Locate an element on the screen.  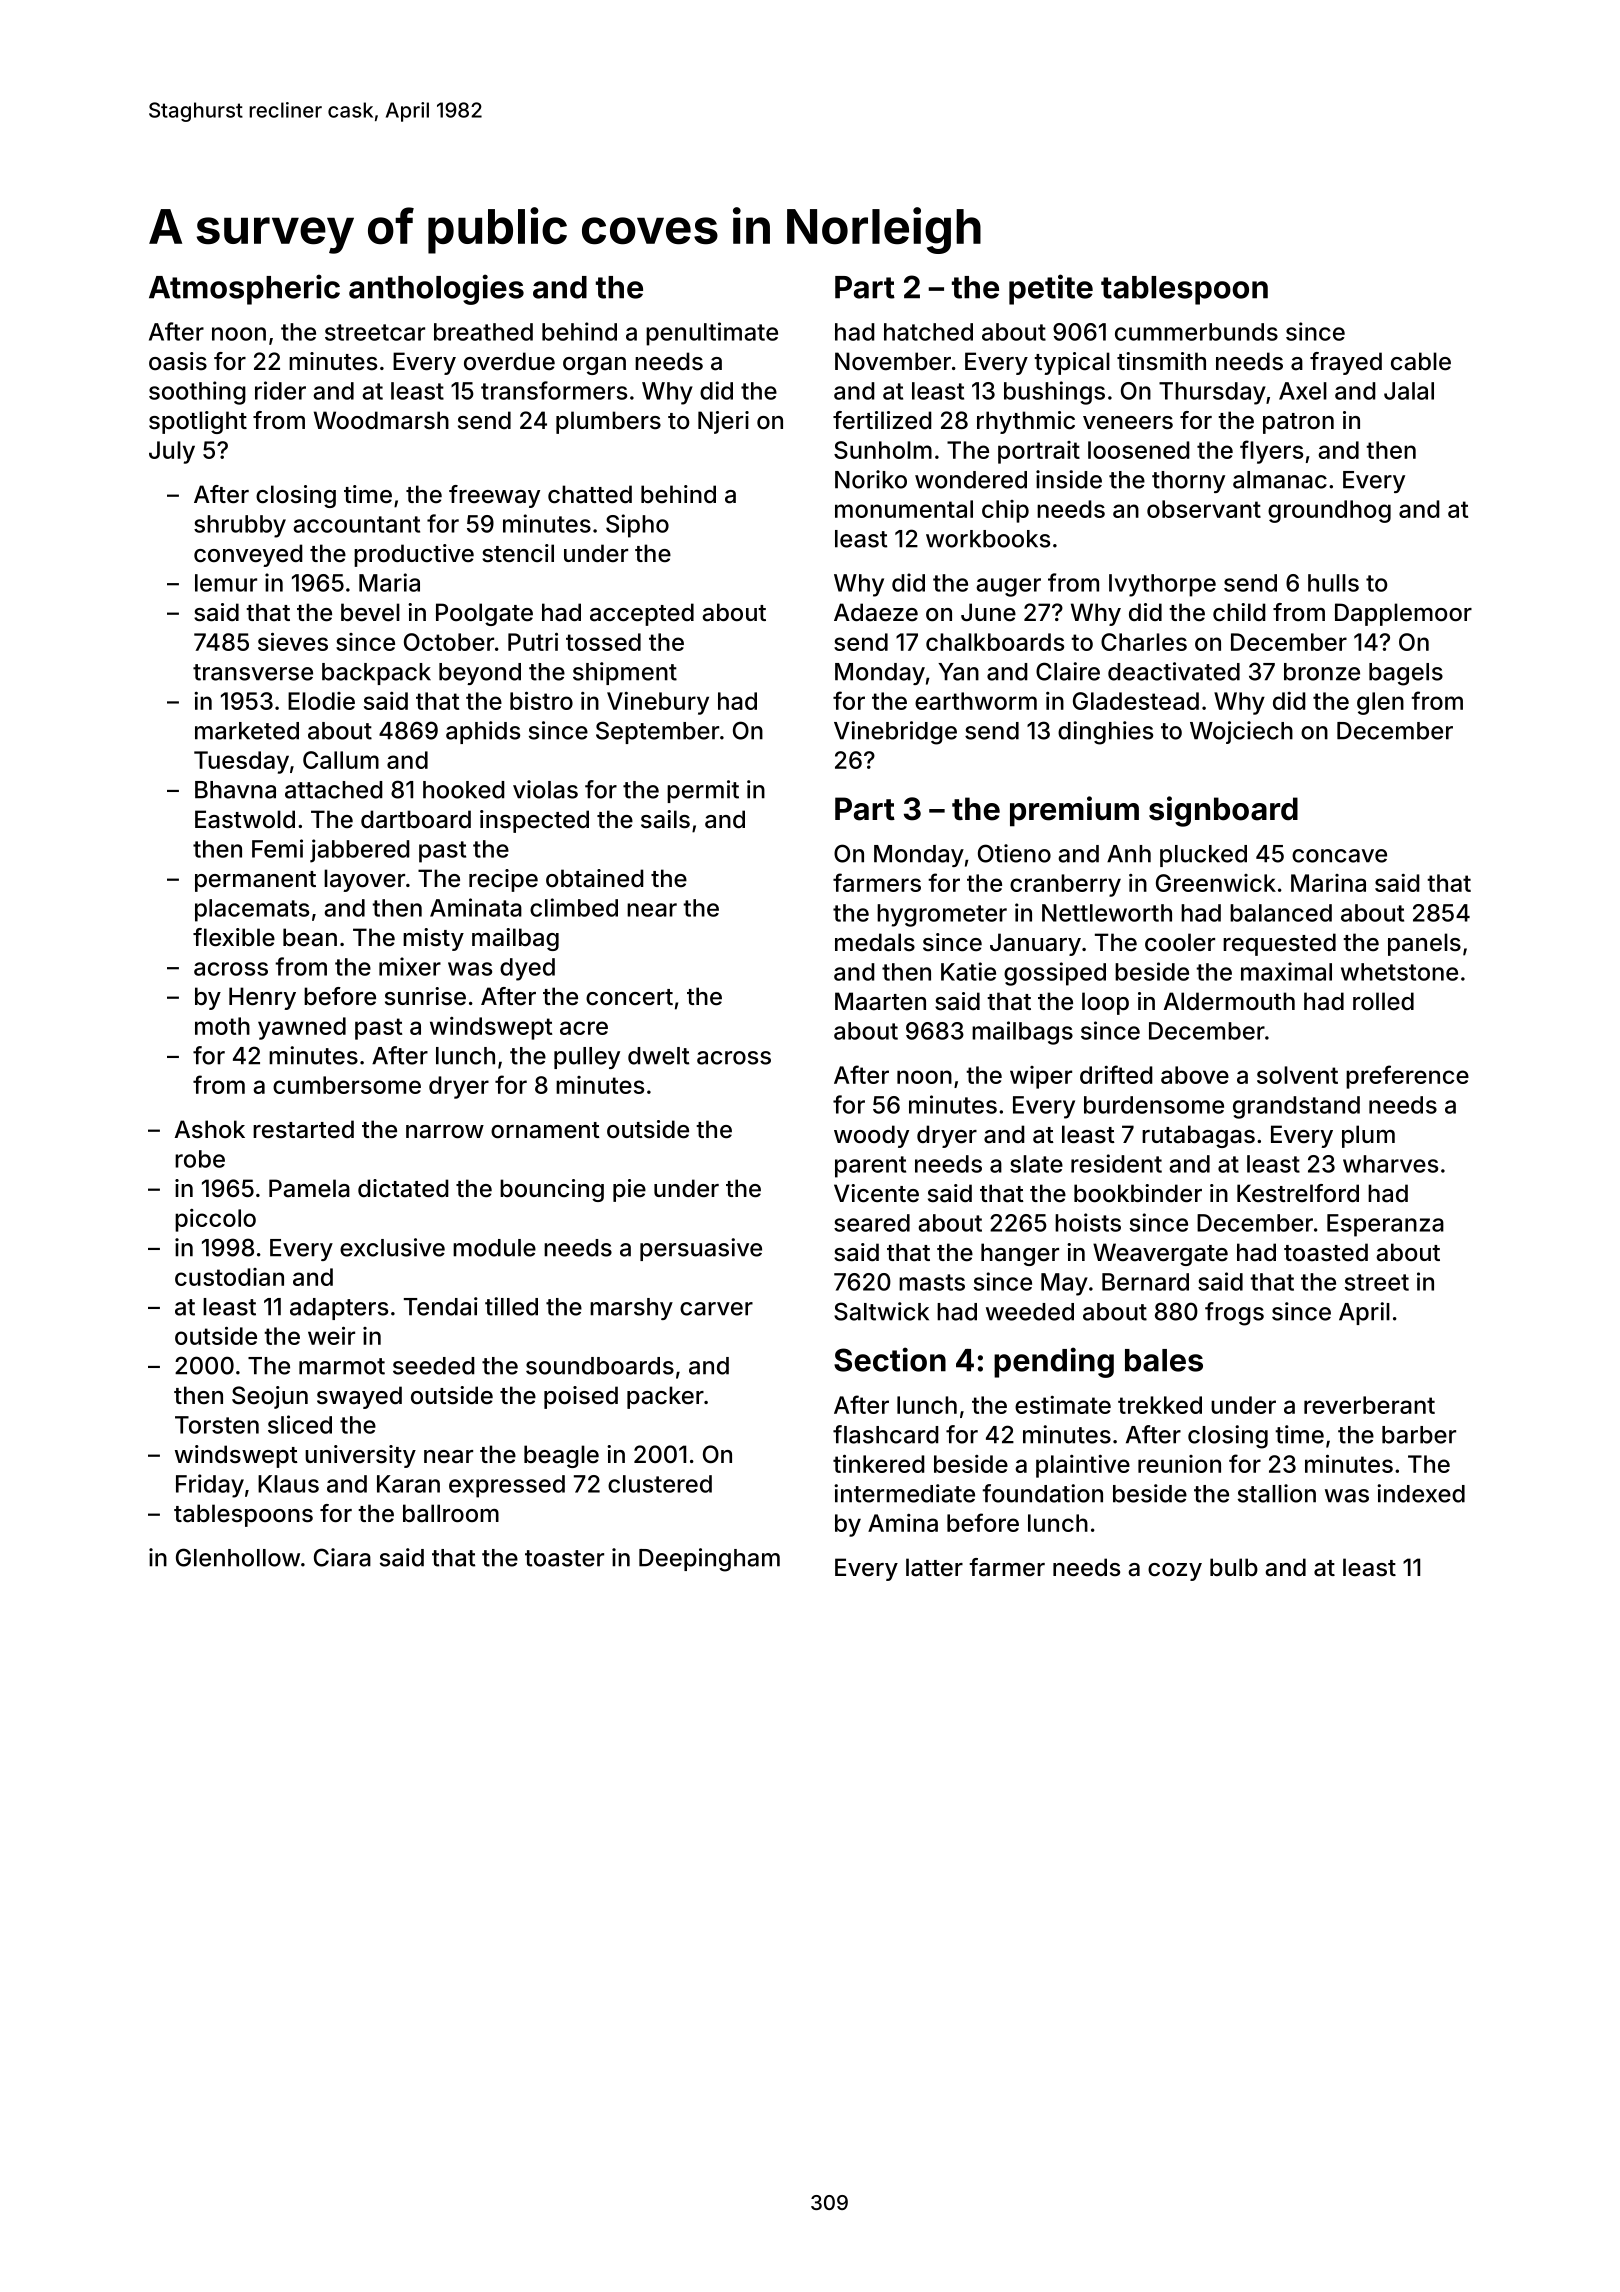
Tendai is located at coordinates (441, 1306).
